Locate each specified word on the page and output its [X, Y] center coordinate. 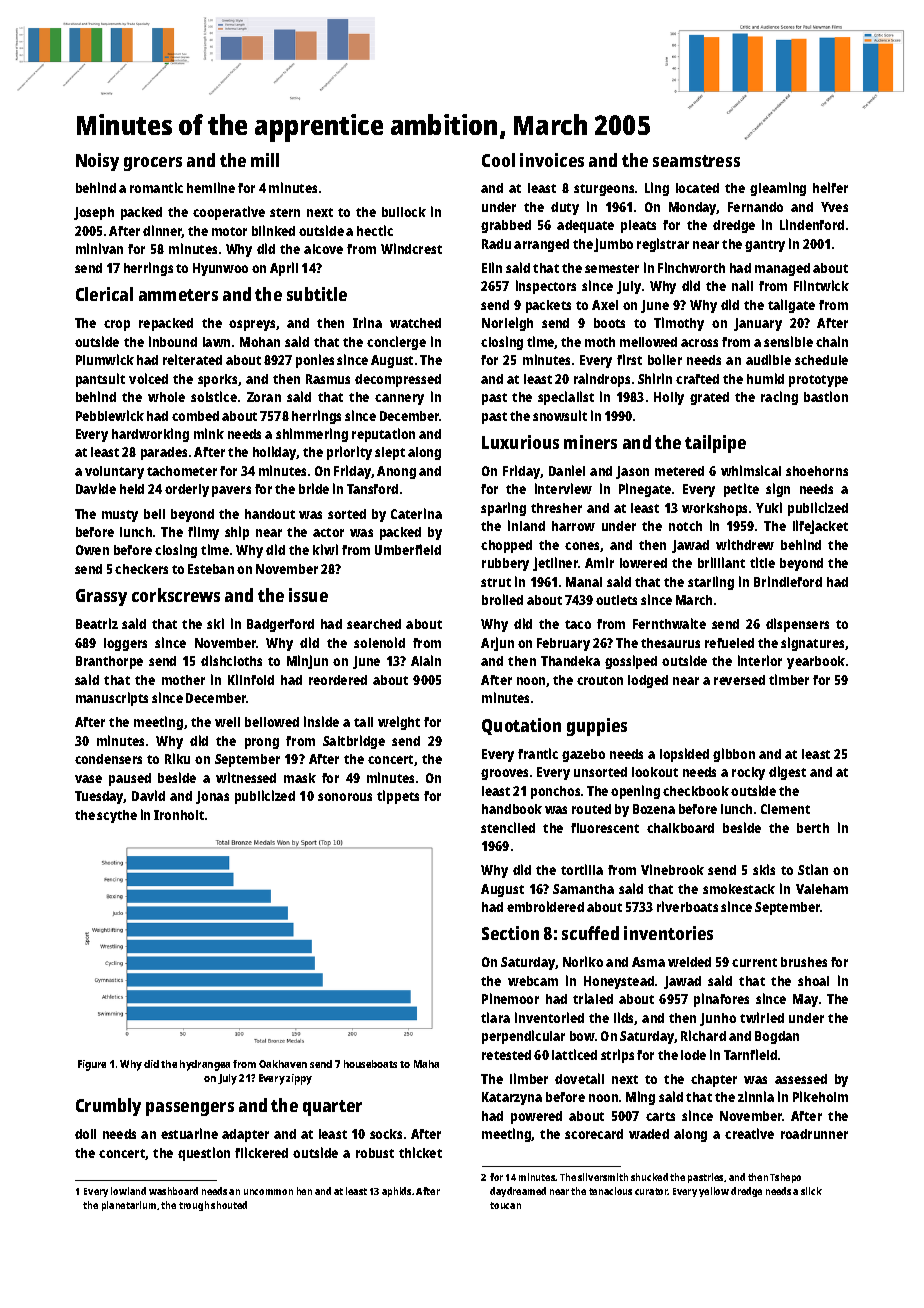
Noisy [97, 162]
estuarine [189, 1133]
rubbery [505, 564]
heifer [830, 187]
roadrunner [814, 1134]
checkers [141, 569]
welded [689, 962]
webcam [533, 981]
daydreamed [518, 1192]
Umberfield [408, 549]
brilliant [721, 562]
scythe [117, 816]
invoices [552, 160]
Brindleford [788, 581]
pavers [231, 491]
